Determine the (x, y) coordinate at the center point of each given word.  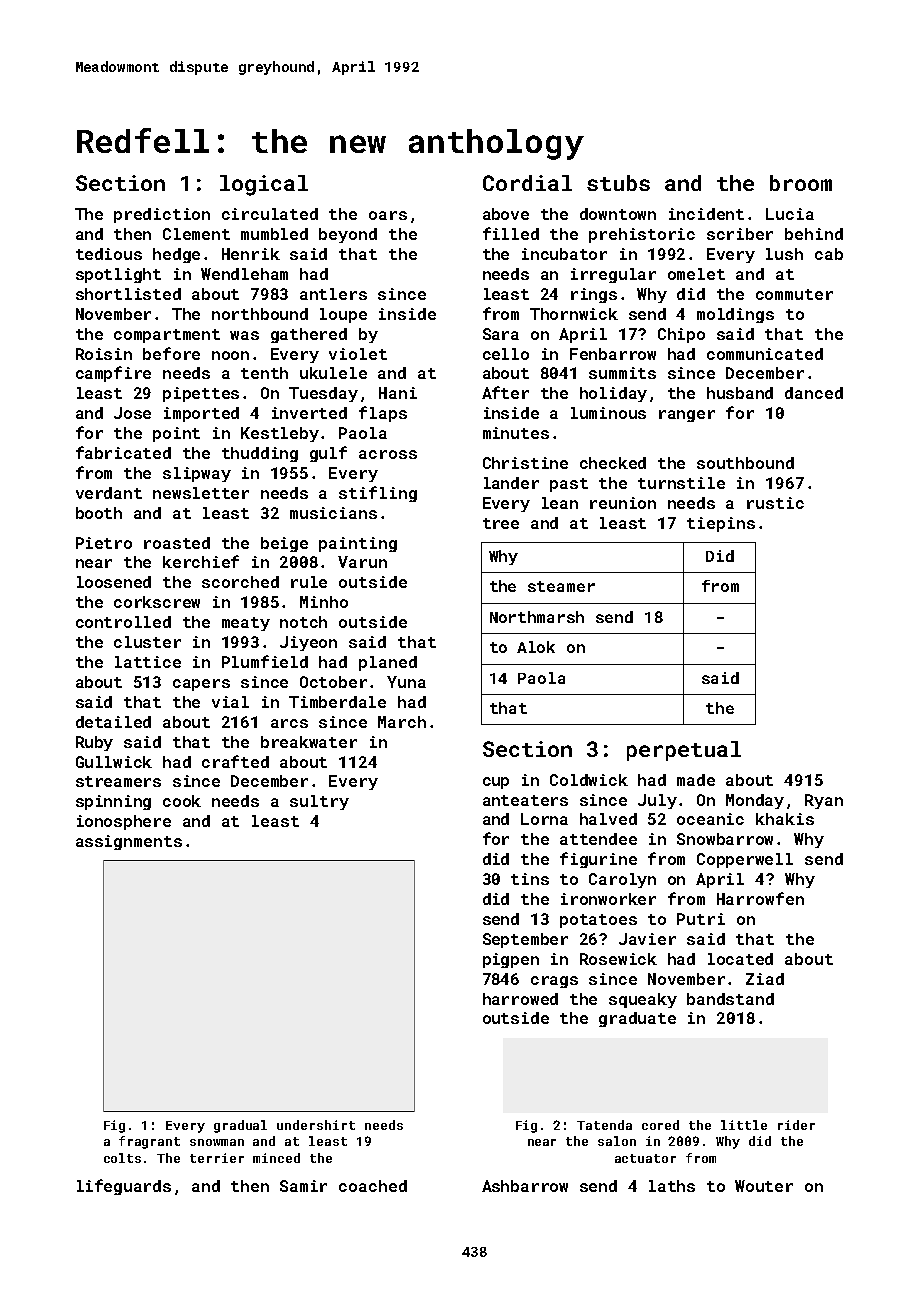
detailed (113, 722)
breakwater (309, 742)
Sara (501, 334)
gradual (240, 1126)
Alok (536, 647)
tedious (109, 254)
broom (801, 183)
